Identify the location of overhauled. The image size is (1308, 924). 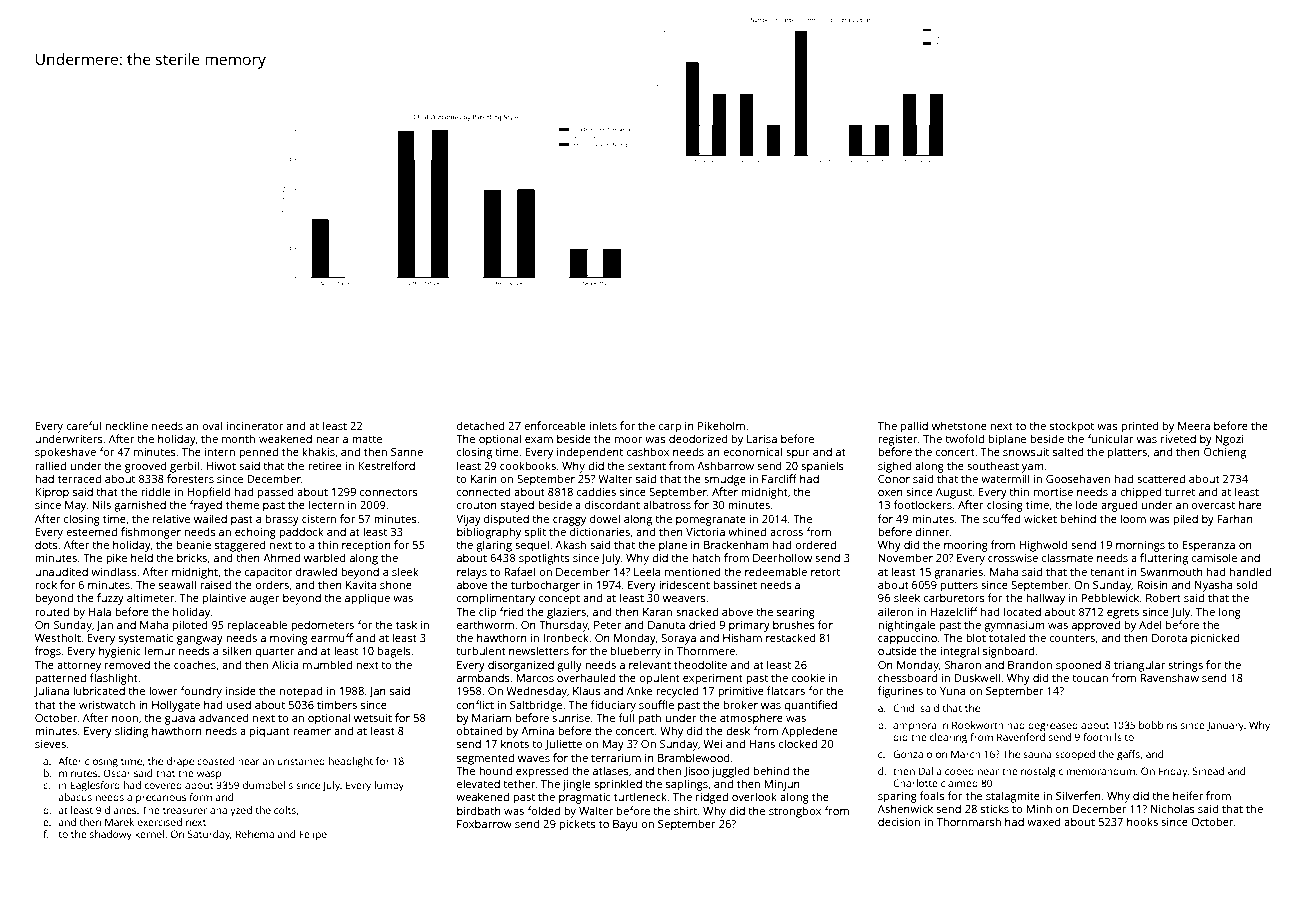
(586, 677).
